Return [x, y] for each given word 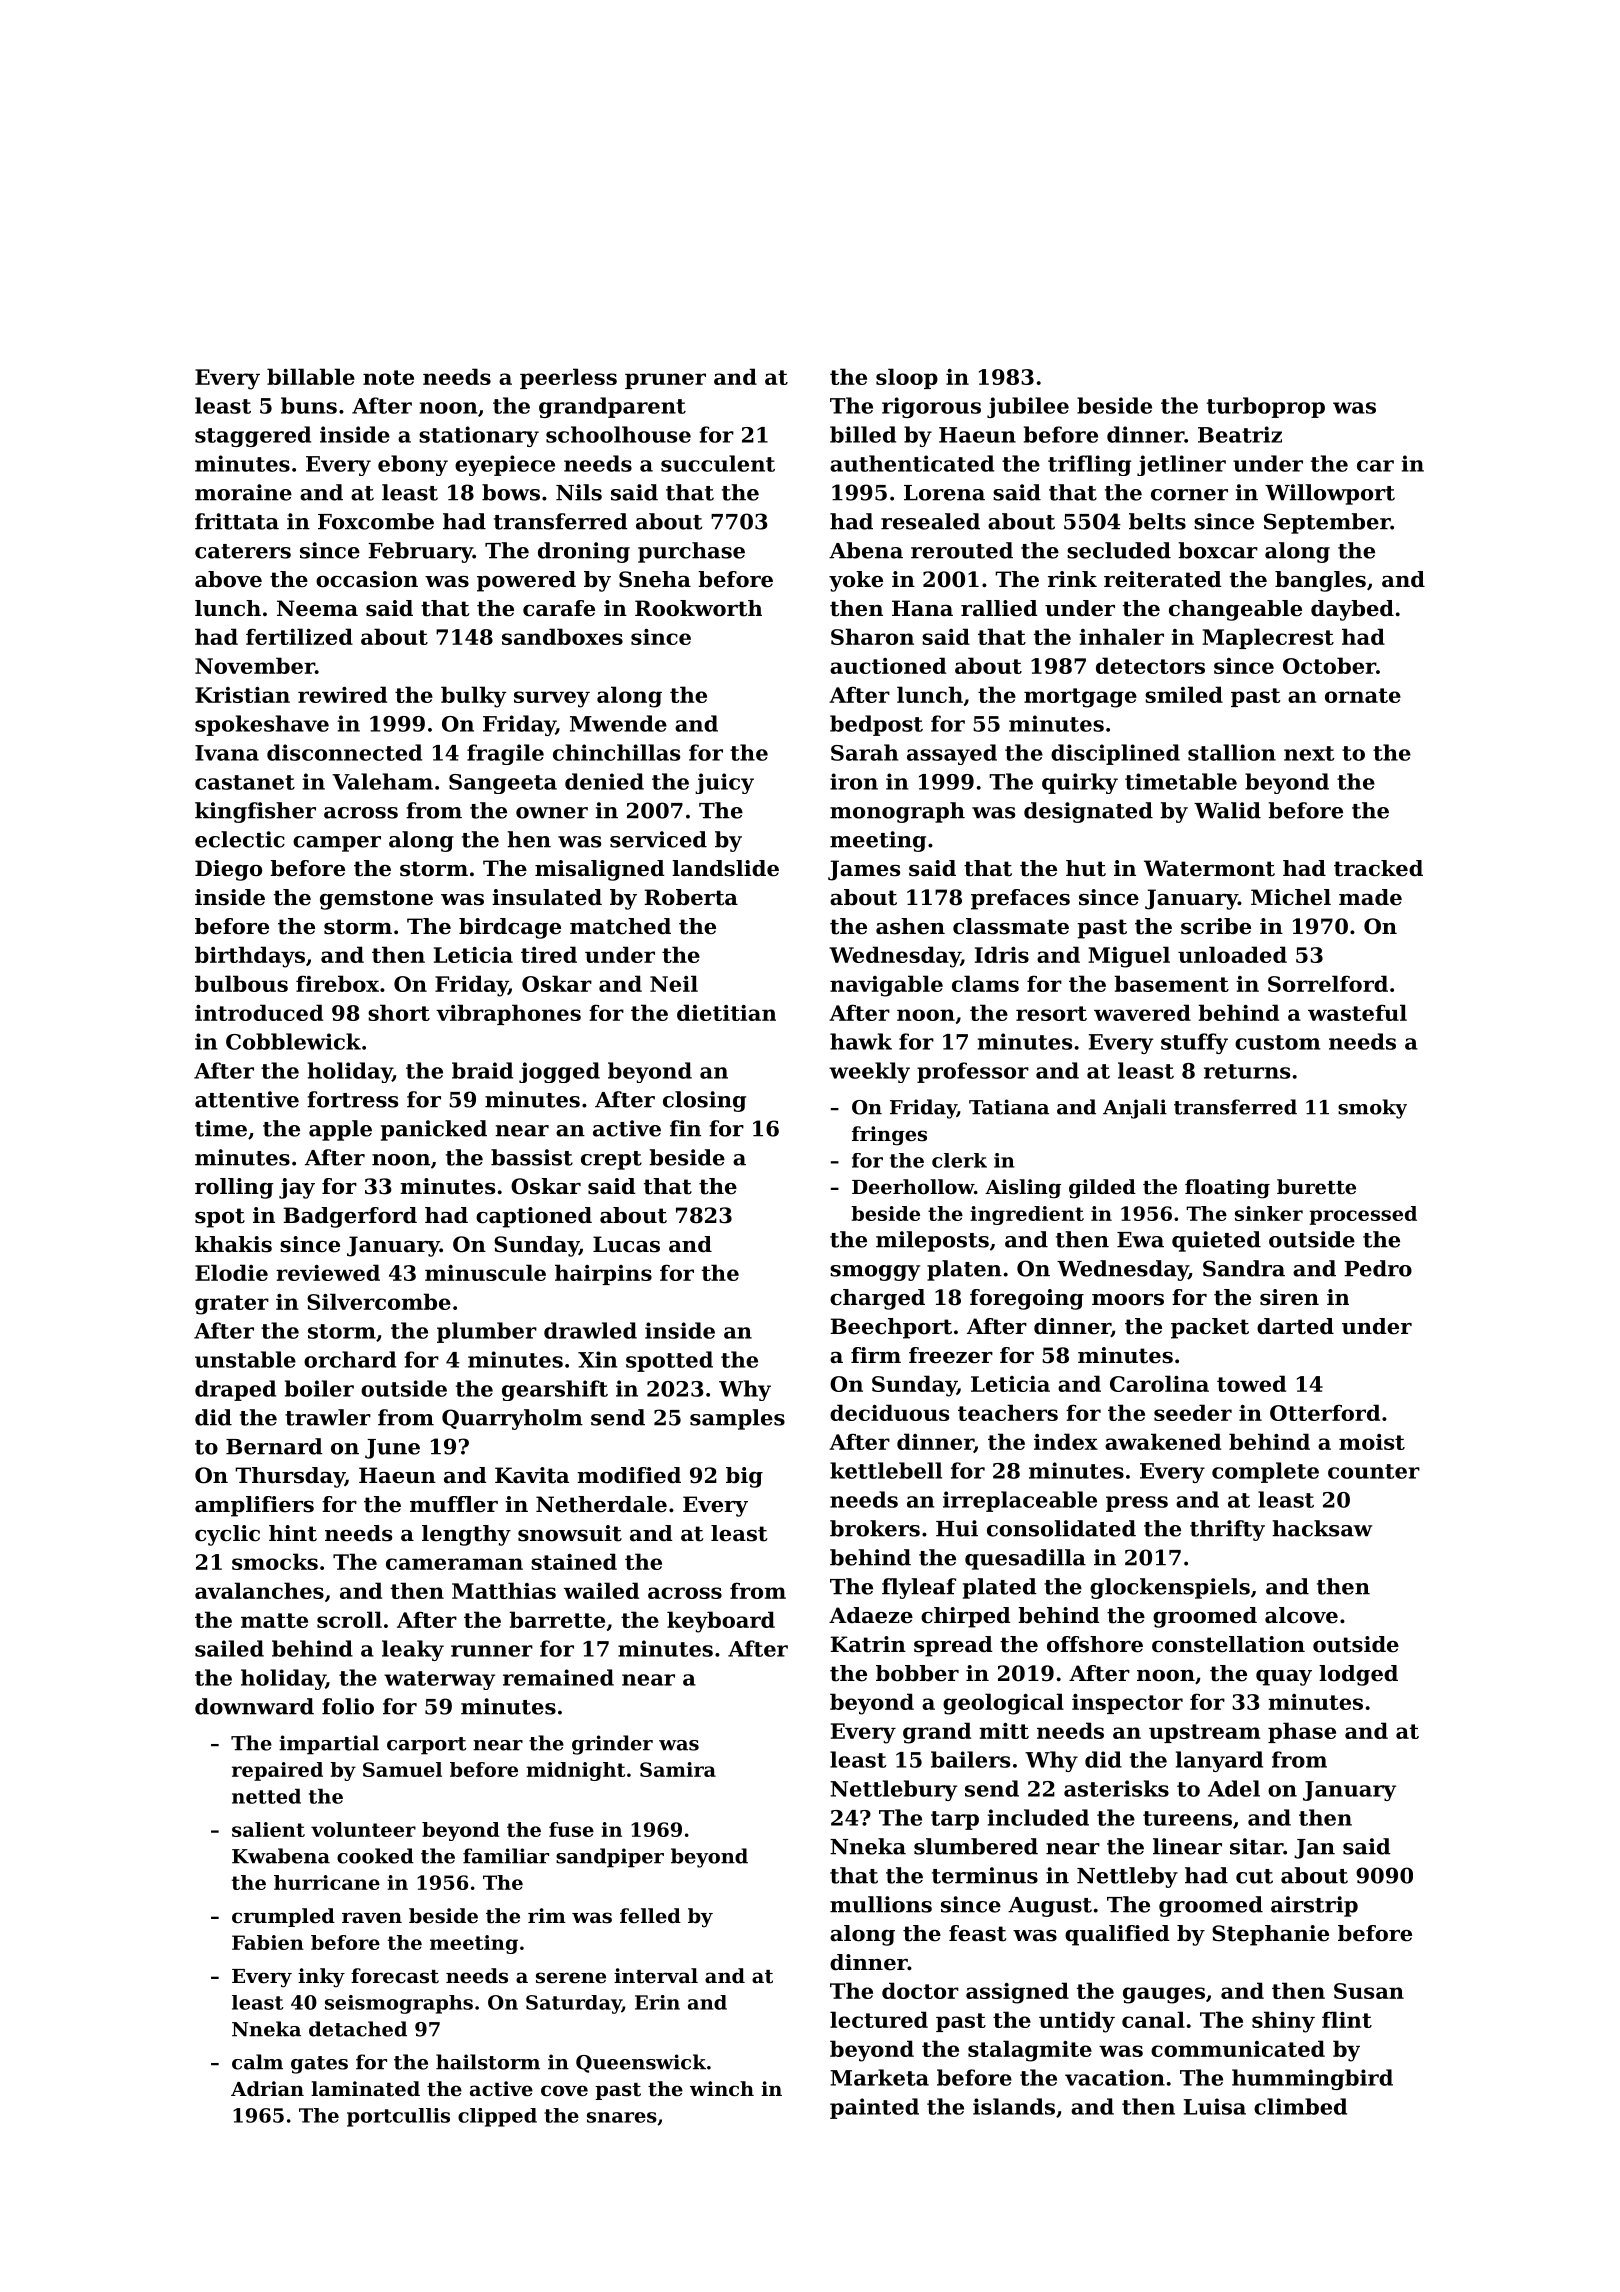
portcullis [398, 2117]
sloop [907, 378]
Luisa [1215, 2106]
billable [311, 376]
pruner [665, 381]
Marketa [879, 2077]
